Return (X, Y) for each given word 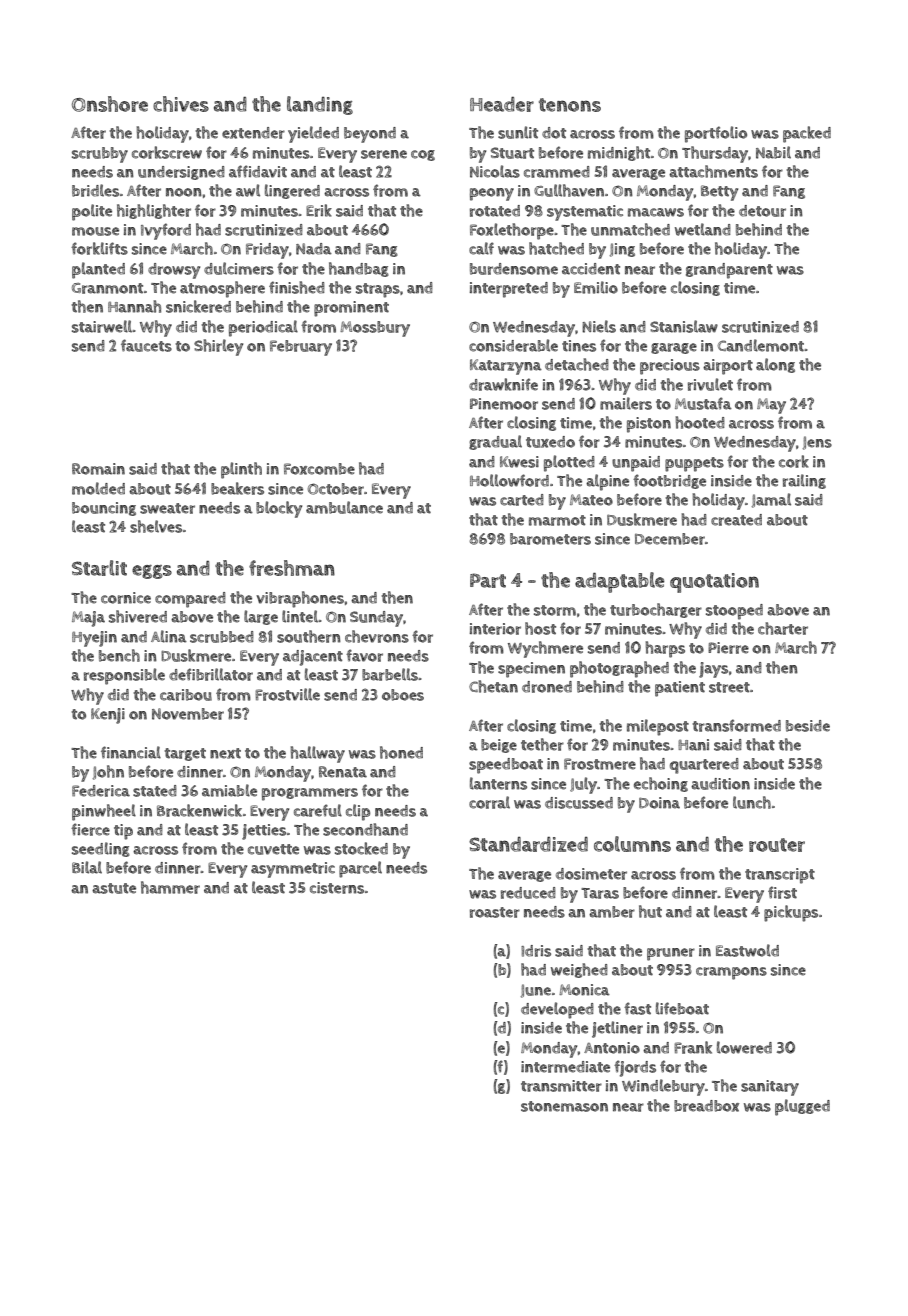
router (777, 845)
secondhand (365, 829)
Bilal (87, 867)
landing (320, 105)
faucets (146, 345)
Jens (817, 443)
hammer (170, 887)
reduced (528, 893)
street (729, 687)
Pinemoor (504, 404)
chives (181, 104)
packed (807, 134)
